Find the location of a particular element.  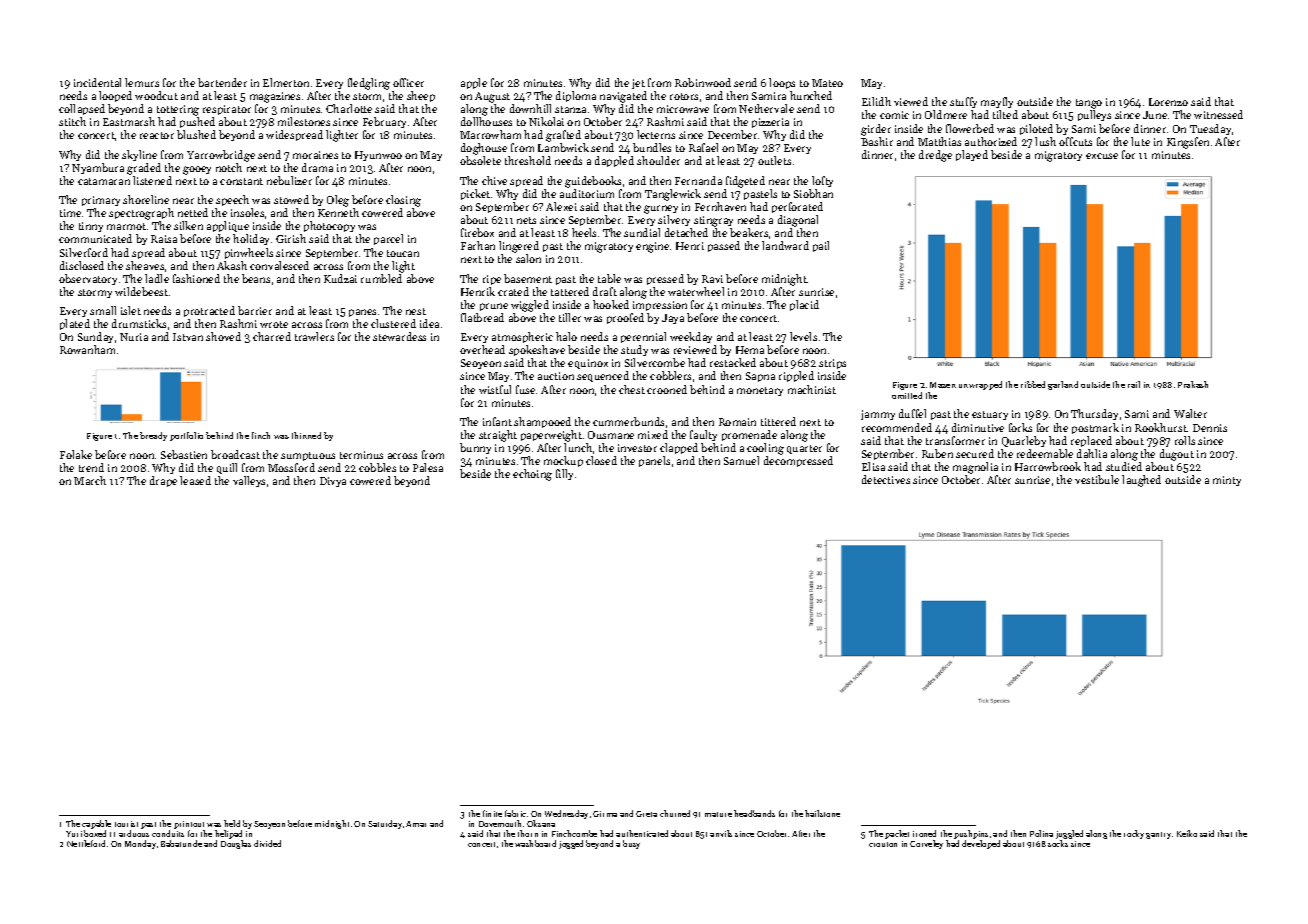

Kingsfen is located at coordinates (1188, 143).
